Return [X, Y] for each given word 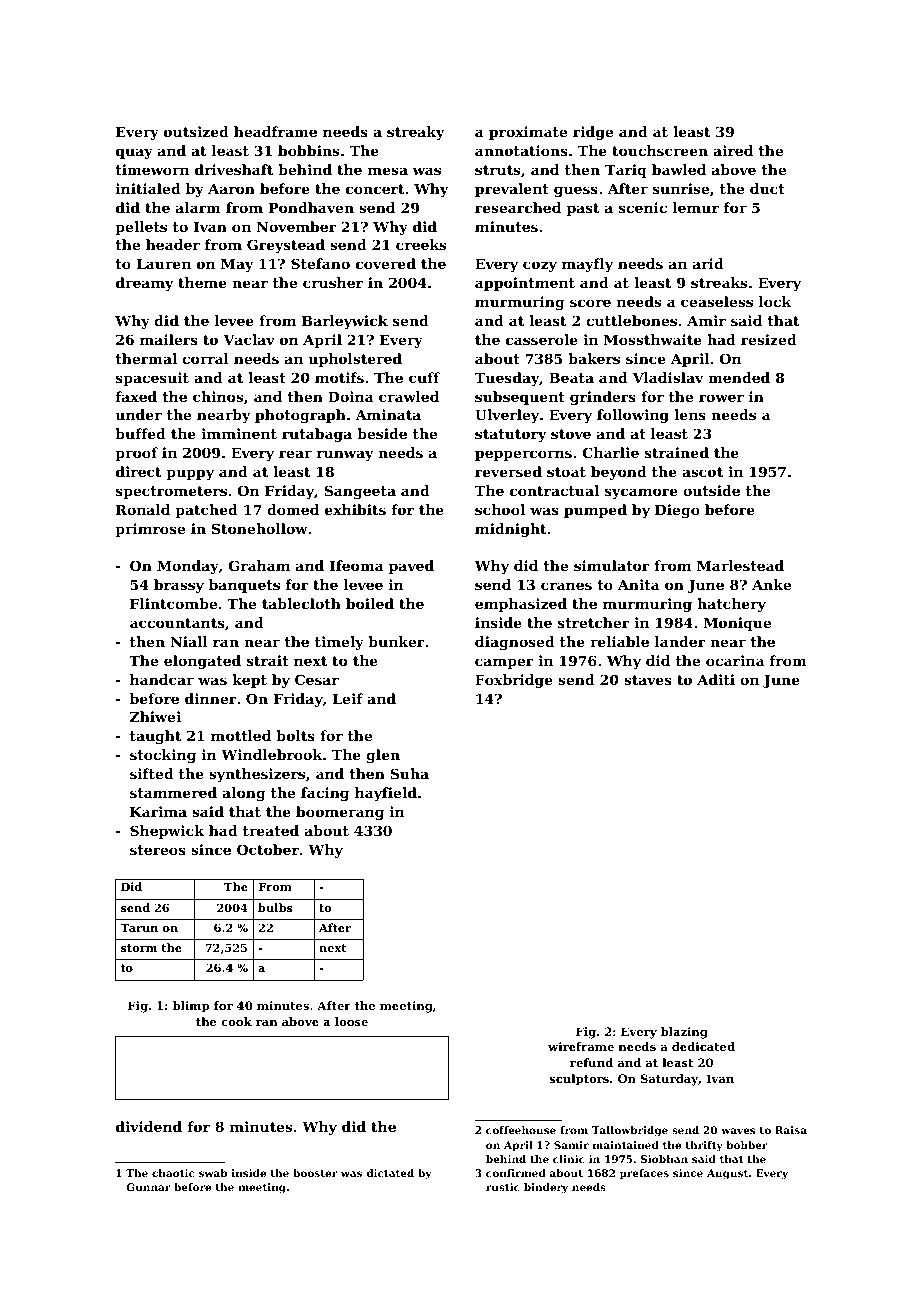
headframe [275, 131]
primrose [150, 530]
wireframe [581, 1046]
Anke [771, 584]
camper [504, 663]
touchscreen [660, 150]
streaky [416, 133]
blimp [191, 1007]
